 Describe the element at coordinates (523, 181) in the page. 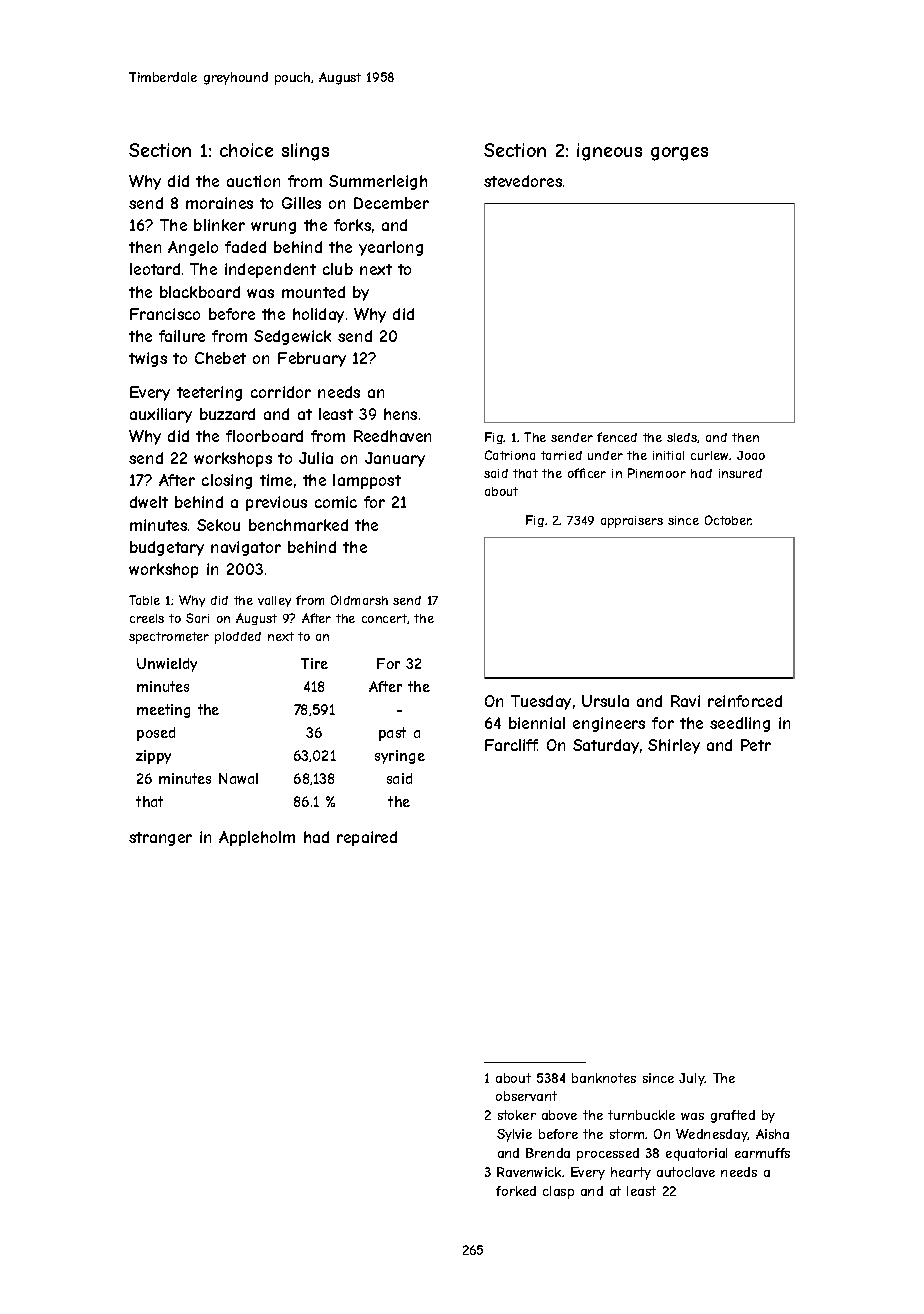

I see `stevedores` at that location.
